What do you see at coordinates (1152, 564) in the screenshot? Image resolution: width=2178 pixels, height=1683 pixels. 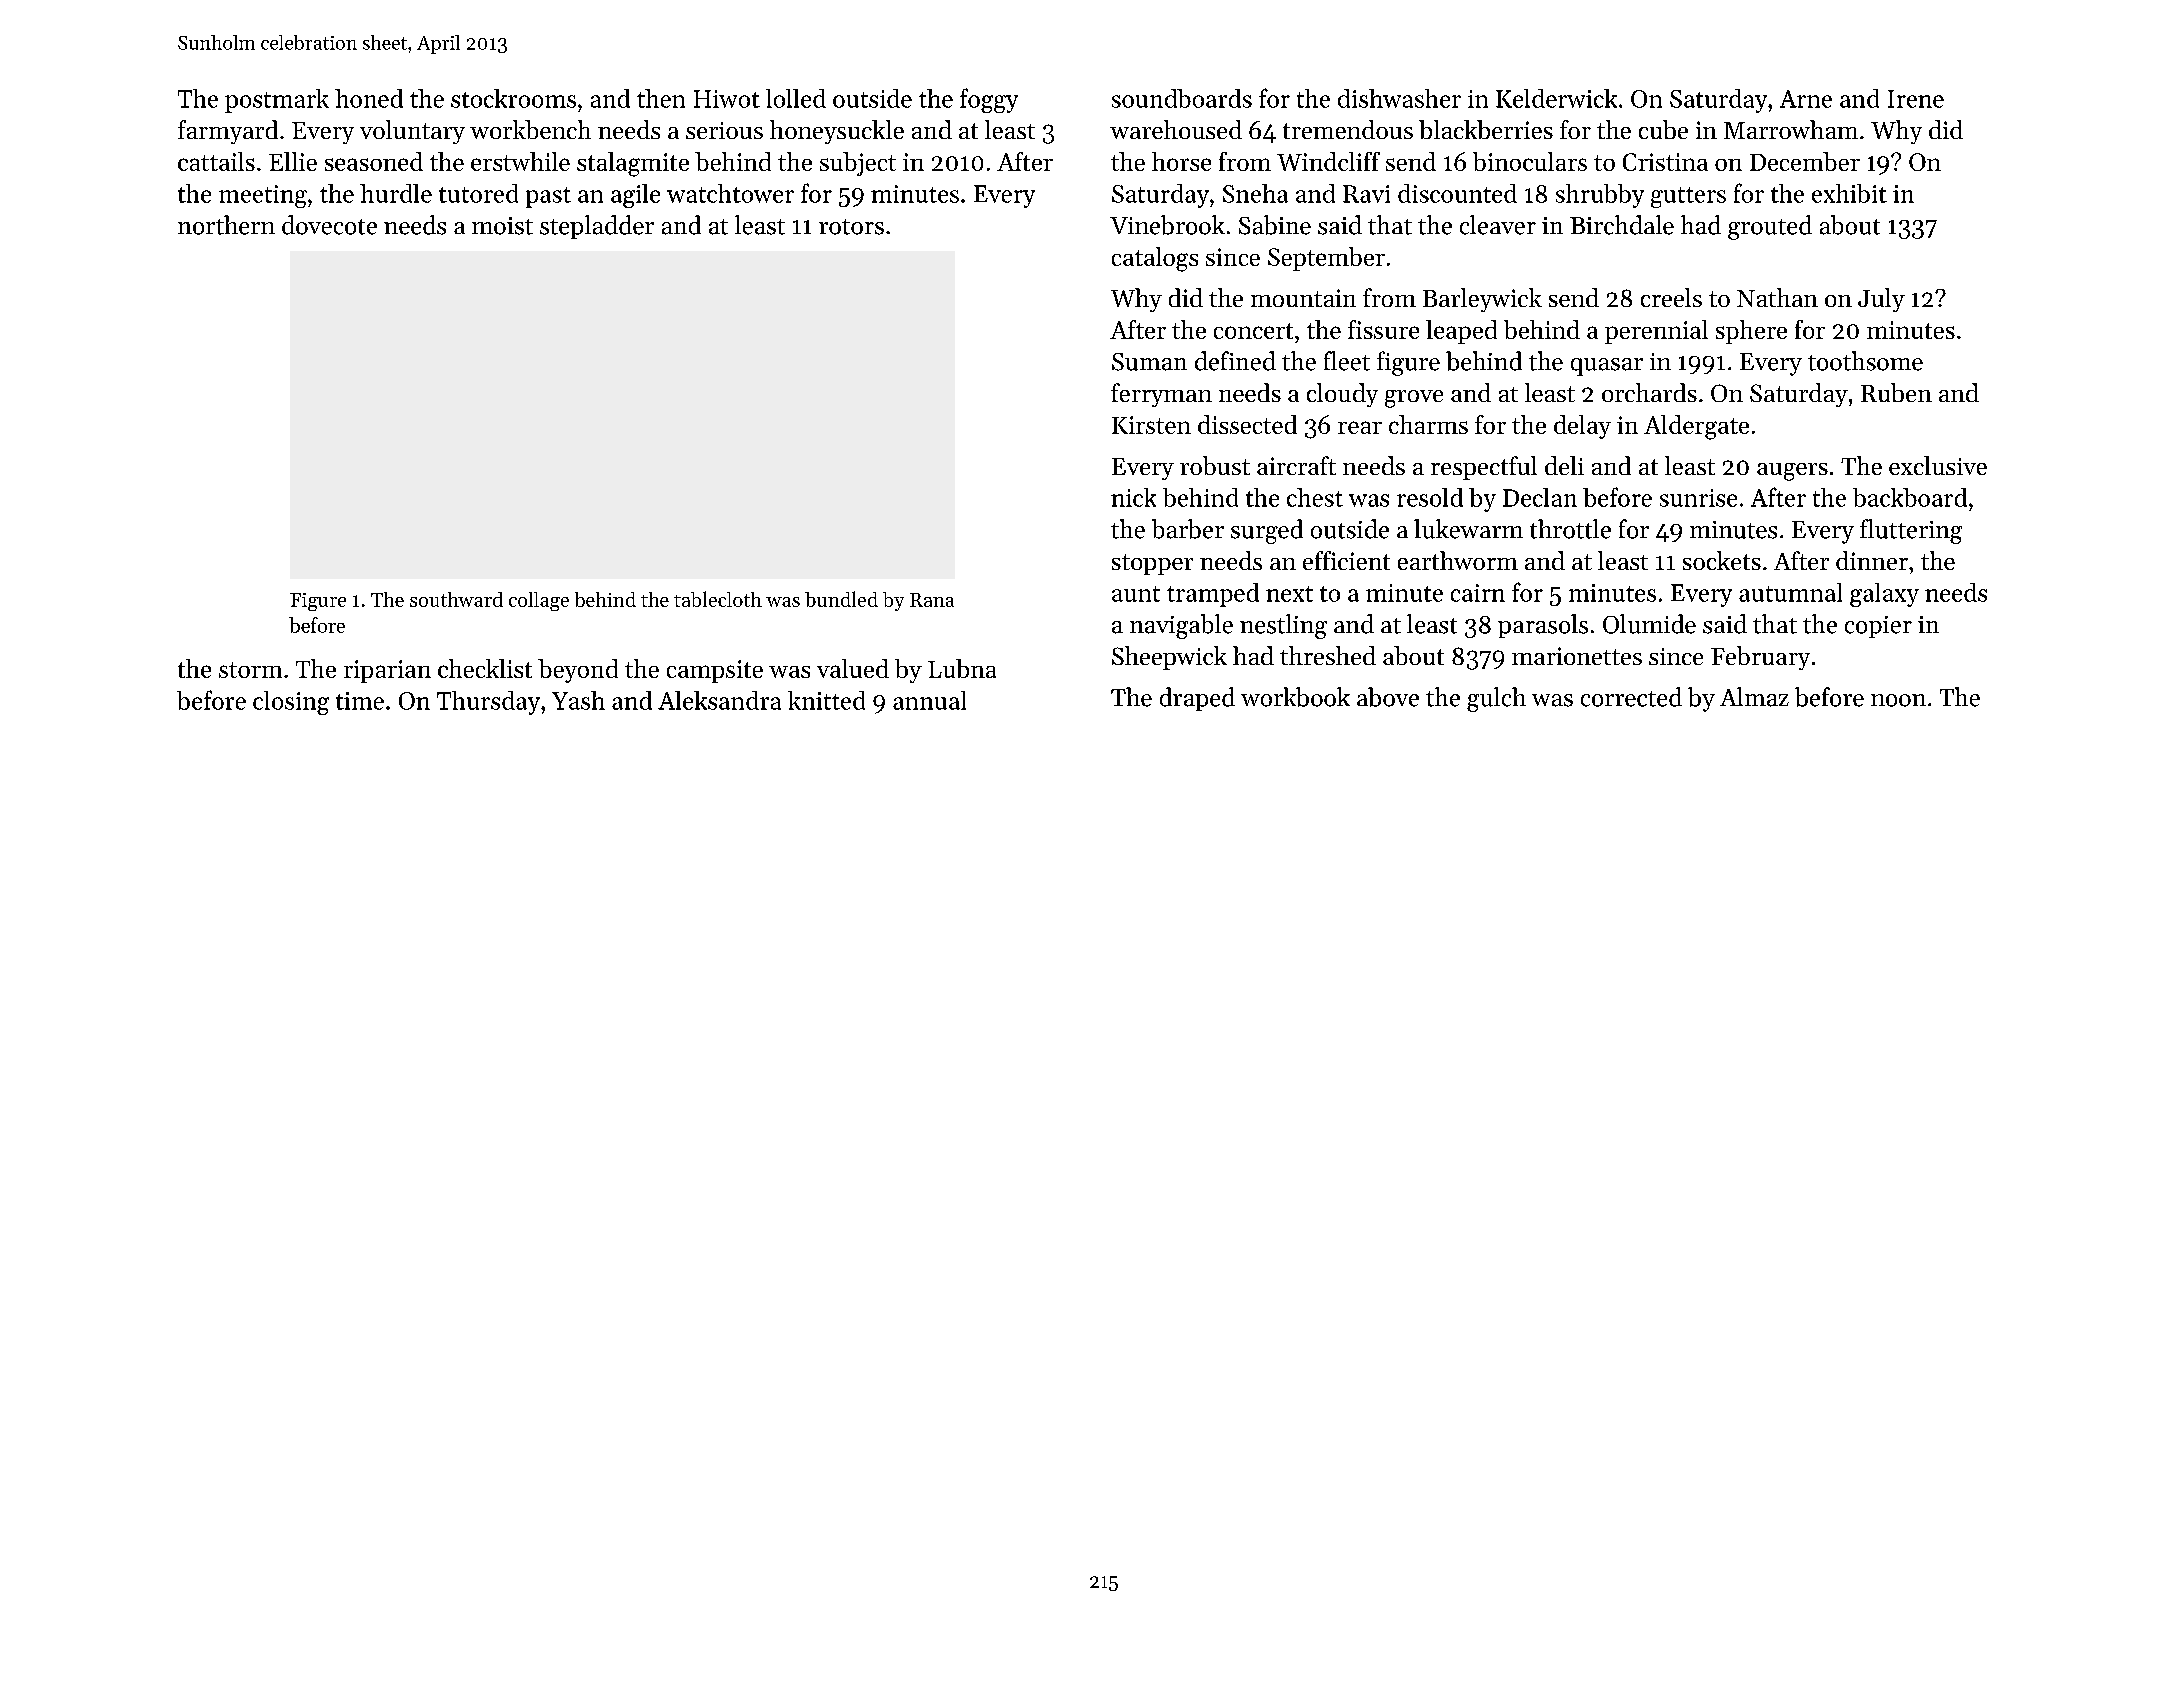 I see `stopper` at bounding box center [1152, 564].
